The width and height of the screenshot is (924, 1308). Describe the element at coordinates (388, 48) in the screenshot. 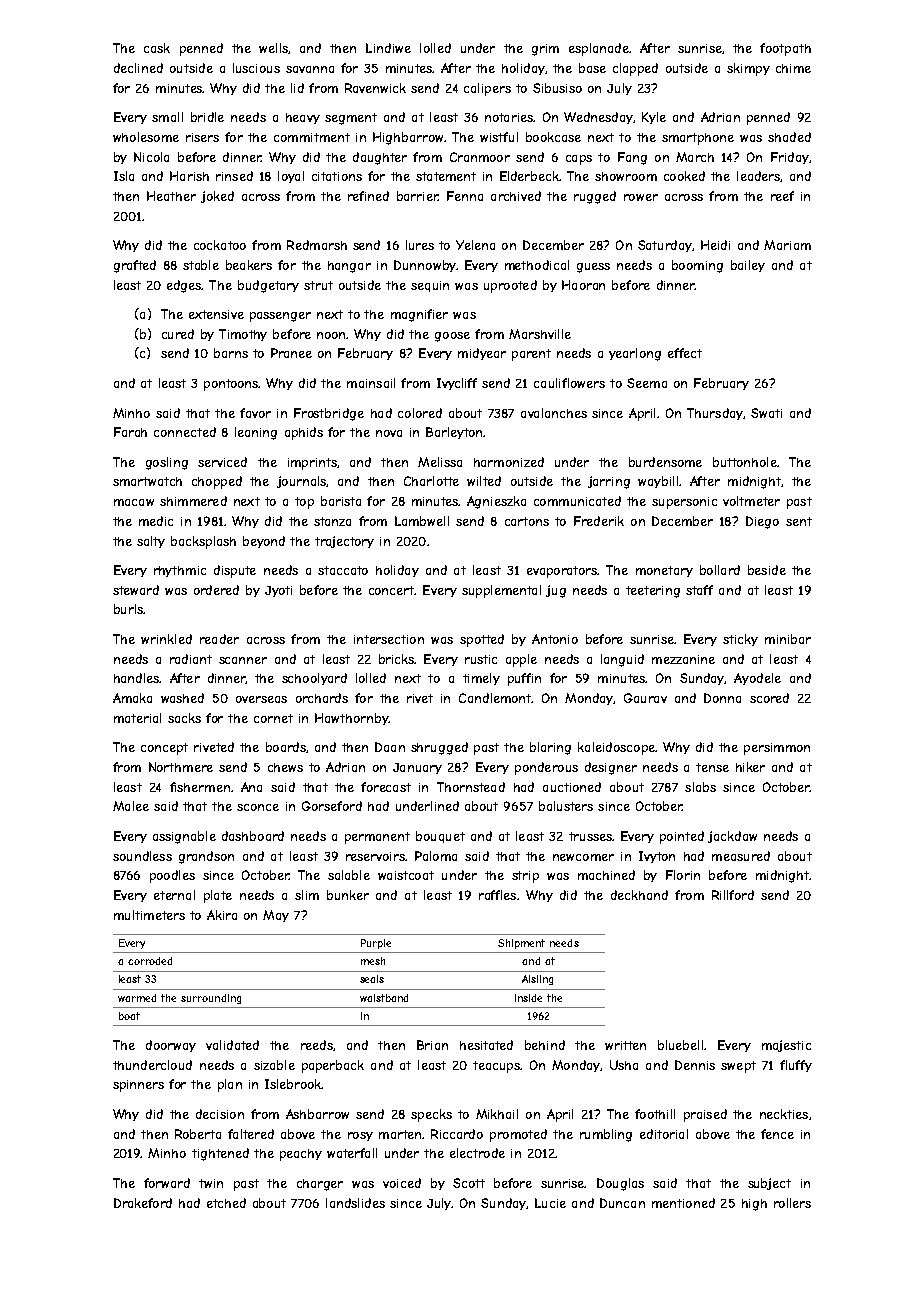

I see `Lindiwe` at that location.
